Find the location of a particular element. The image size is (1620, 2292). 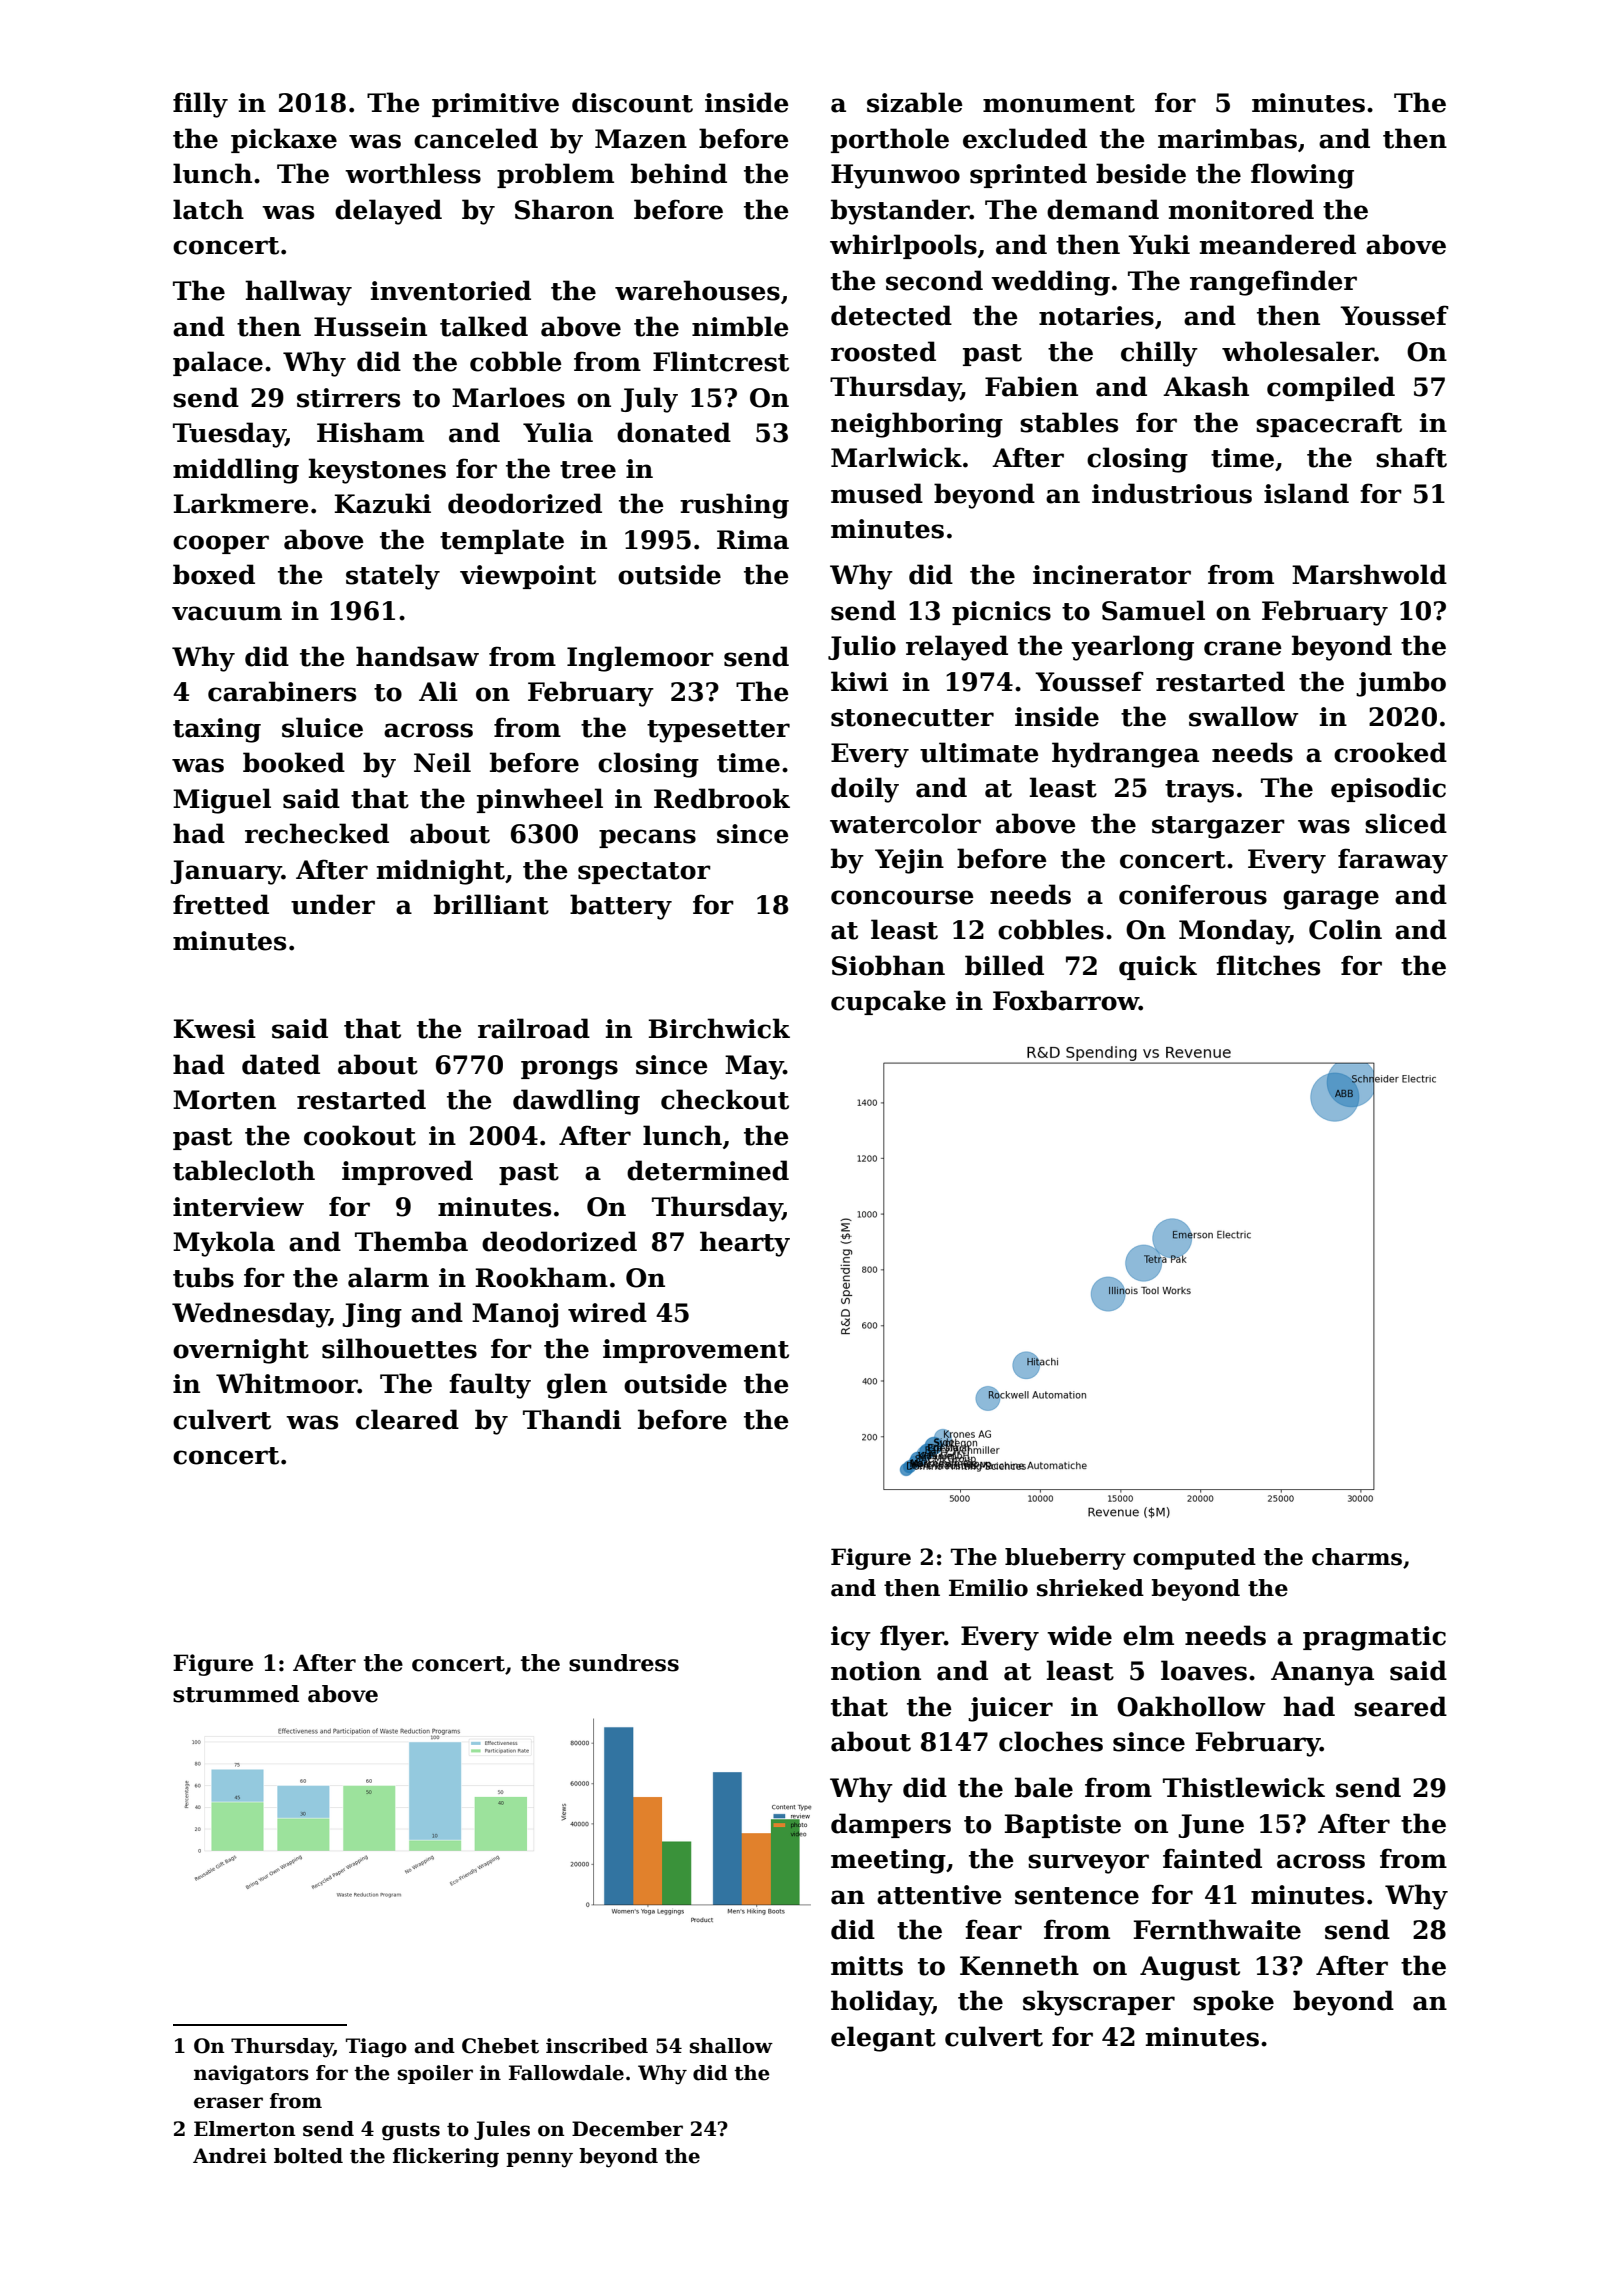

filly is located at coordinates (200, 105).
